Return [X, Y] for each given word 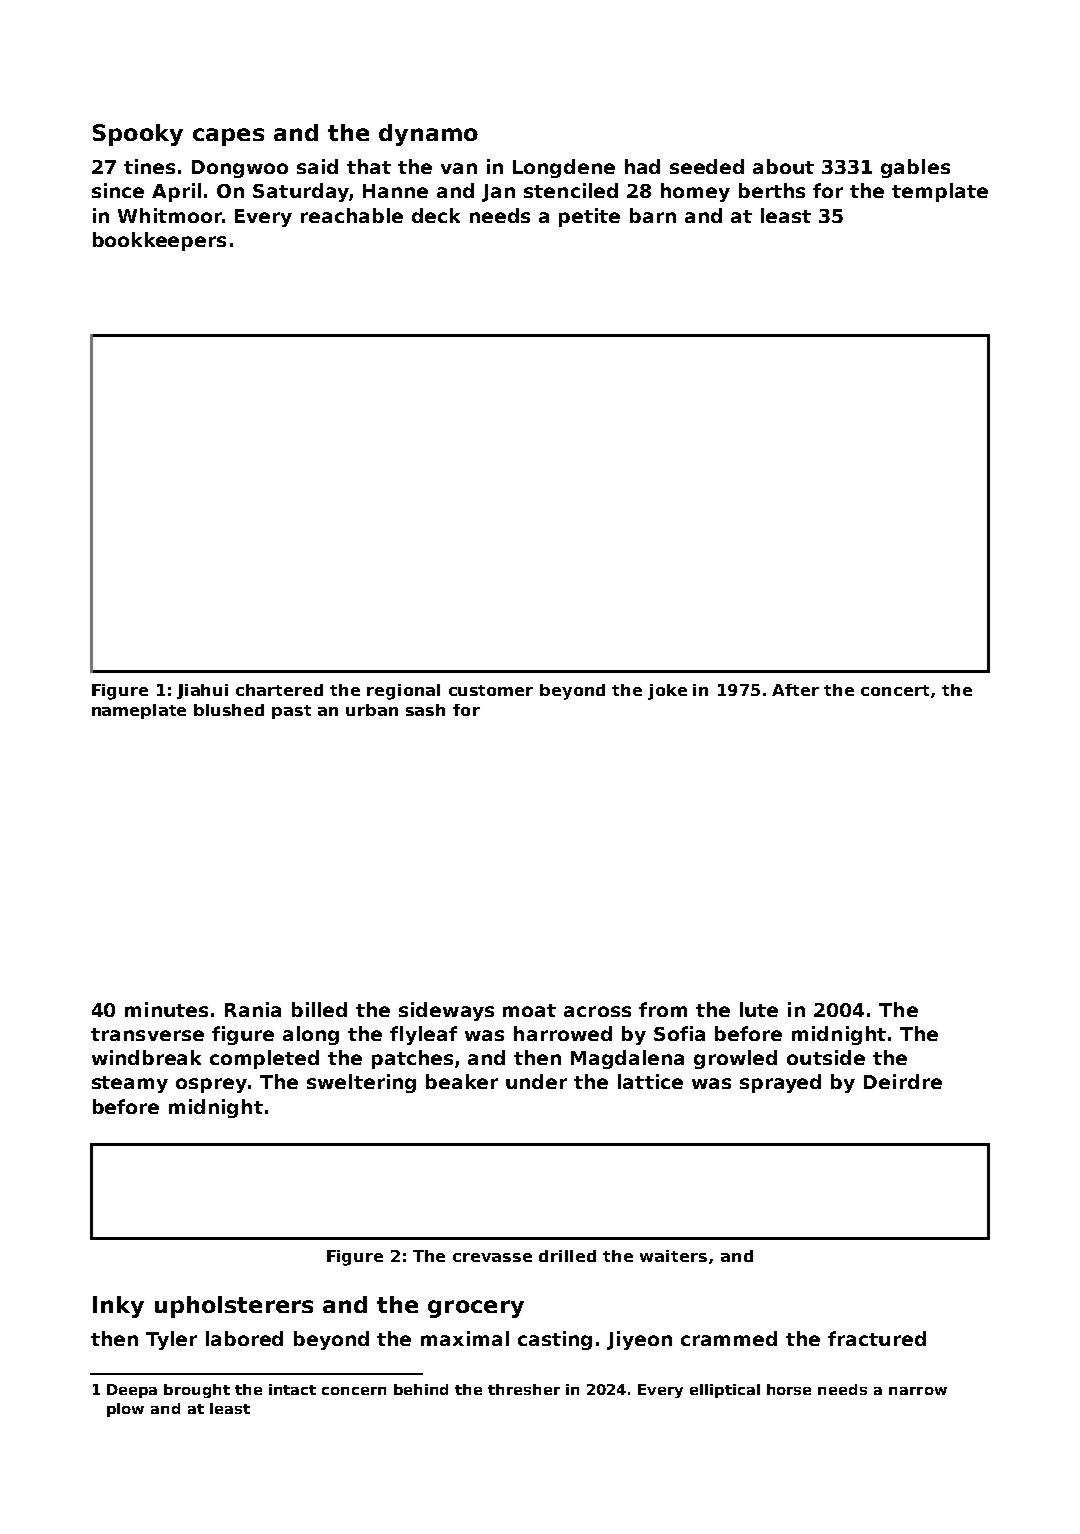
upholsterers [234, 1307]
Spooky [138, 135]
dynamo [428, 135]
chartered [279, 690]
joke [667, 692]
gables [915, 168]
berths [772, 190]
